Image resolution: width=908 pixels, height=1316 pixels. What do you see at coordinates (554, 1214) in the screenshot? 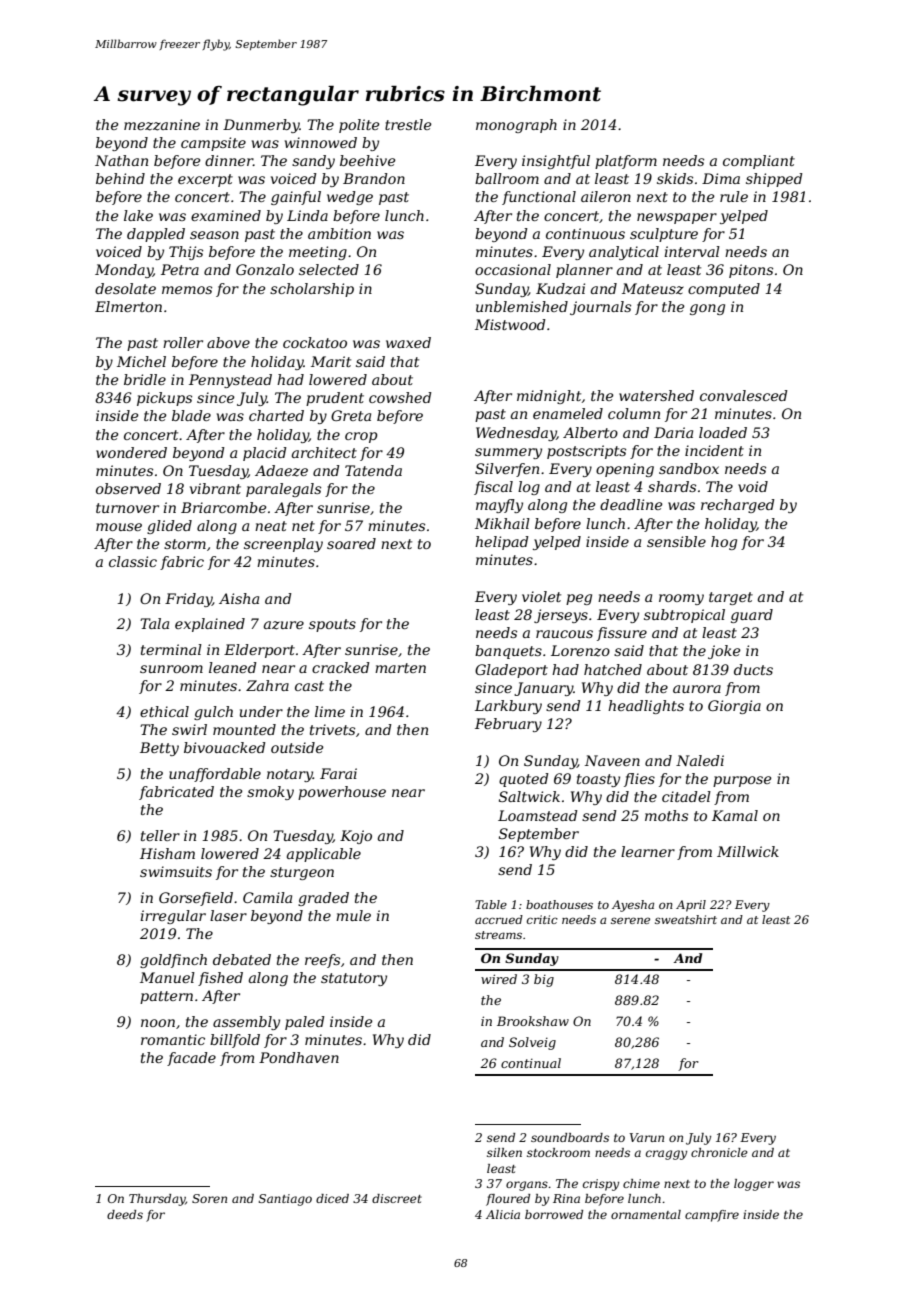
I see `borrowed` at bounding box center [554, 1214].
